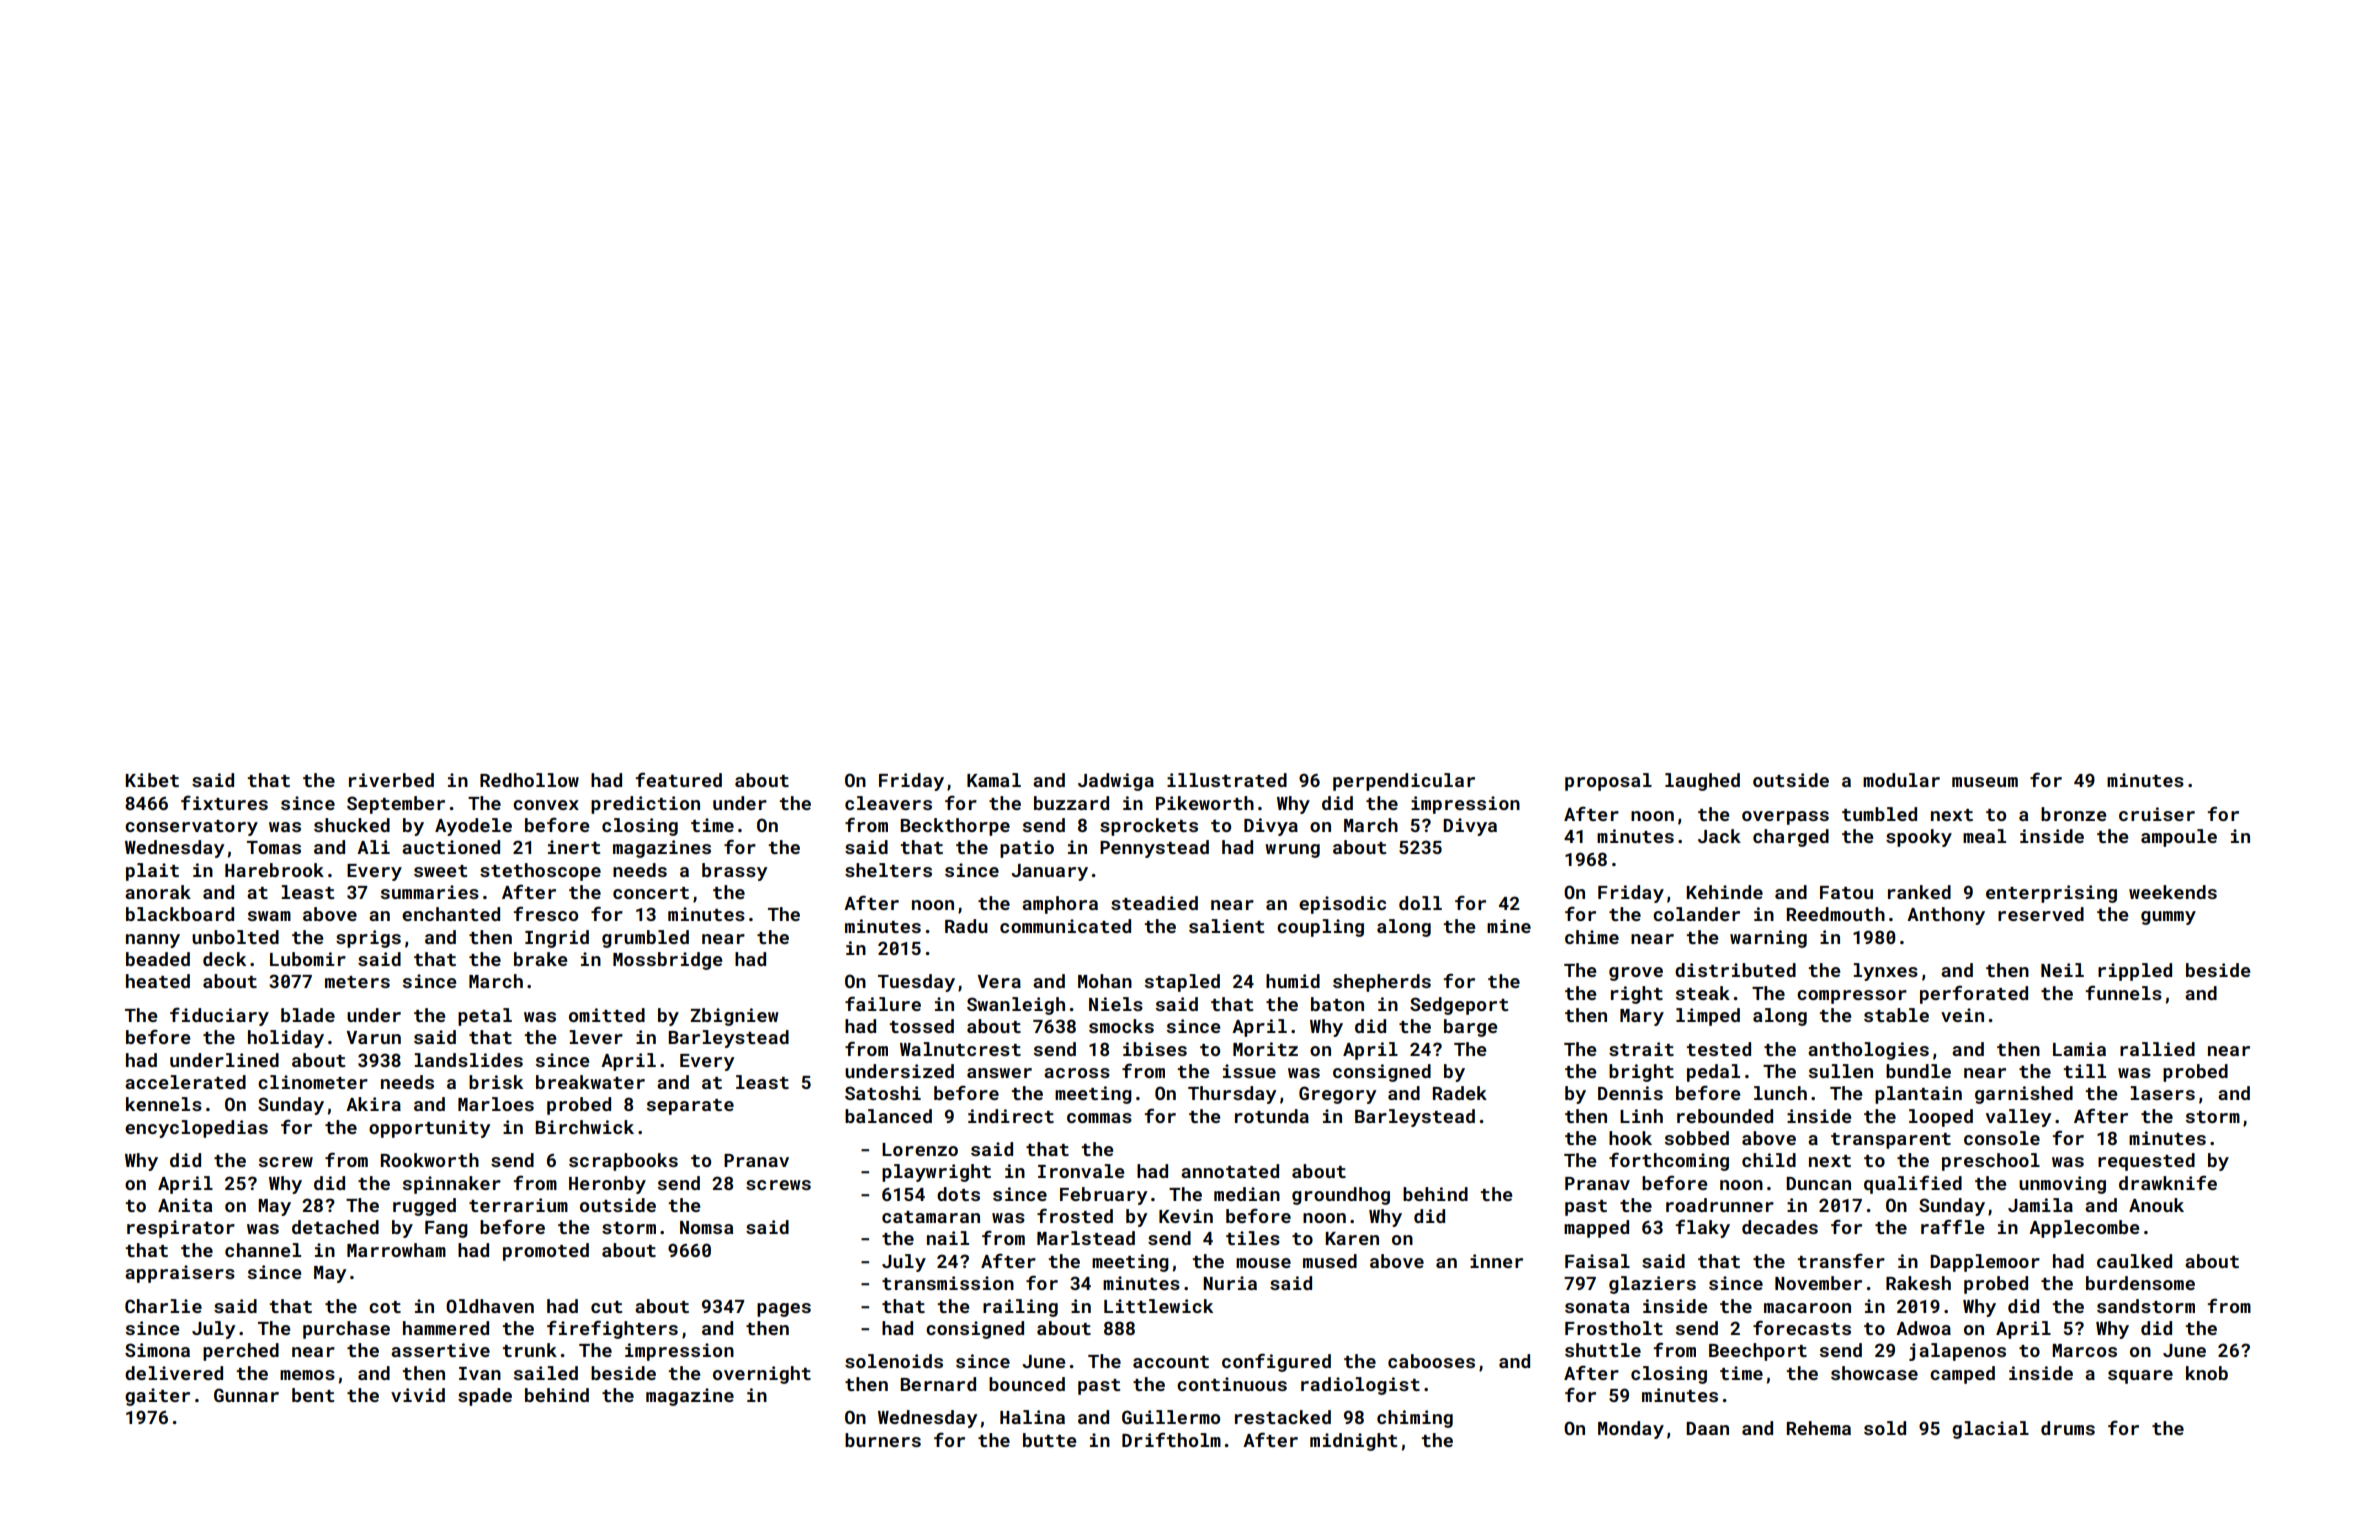 The image size is (2380, 1540). Describe the element at coordinates (1901, 780) in the screenshot. I see `modular` at that location.
